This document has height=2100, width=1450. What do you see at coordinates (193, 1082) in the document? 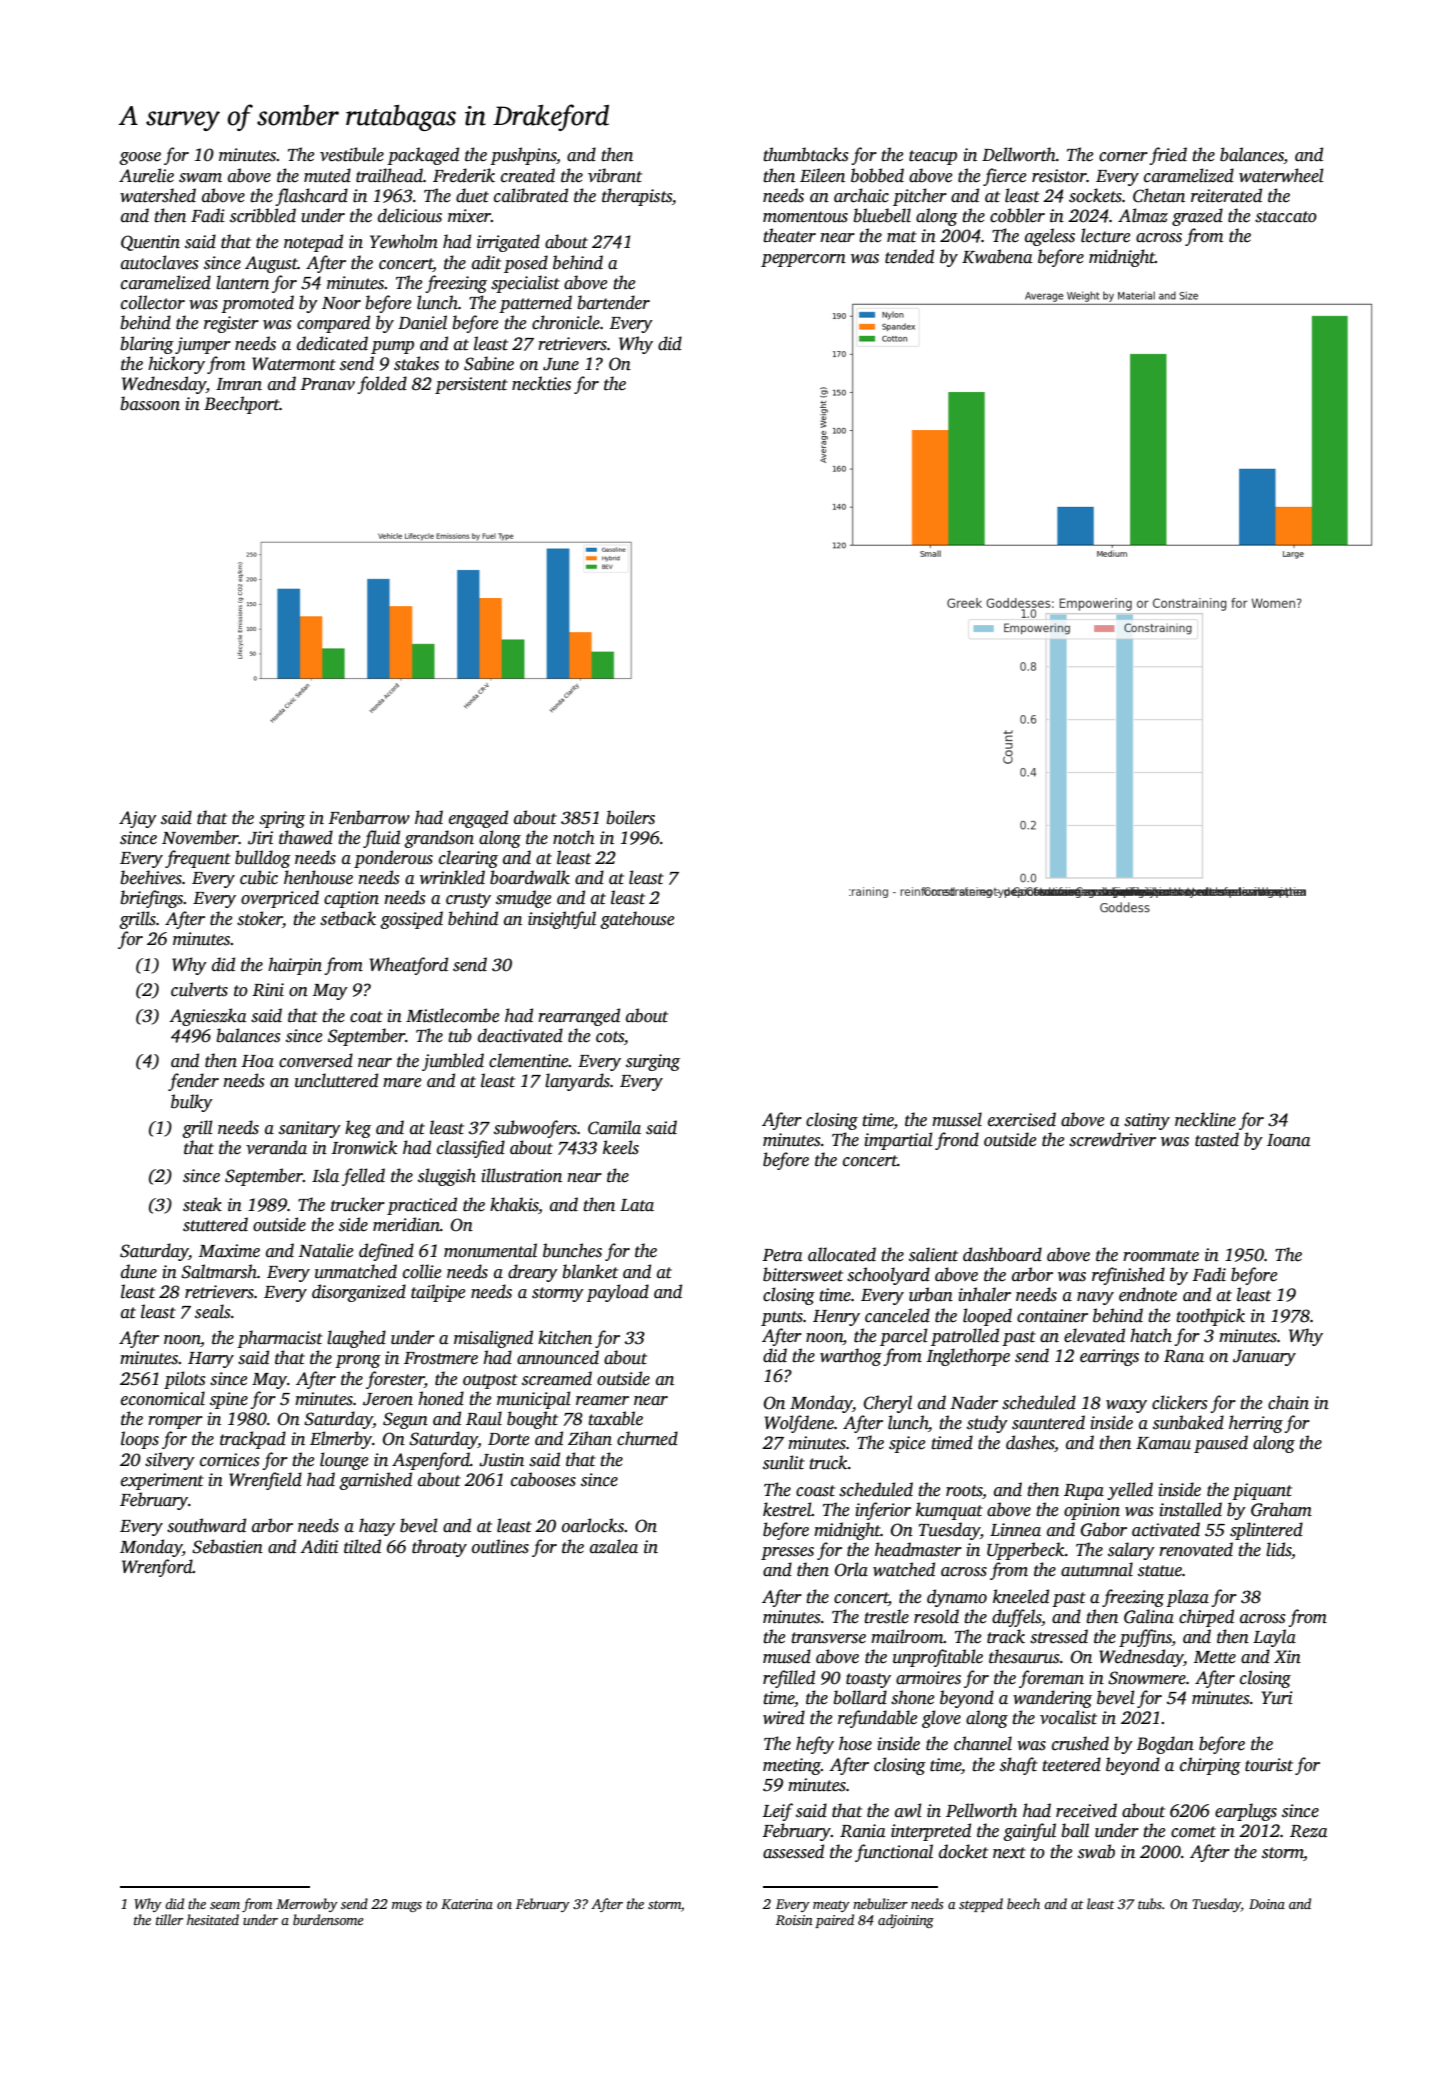
I see `fender` at bounding box center [193, 1082].
